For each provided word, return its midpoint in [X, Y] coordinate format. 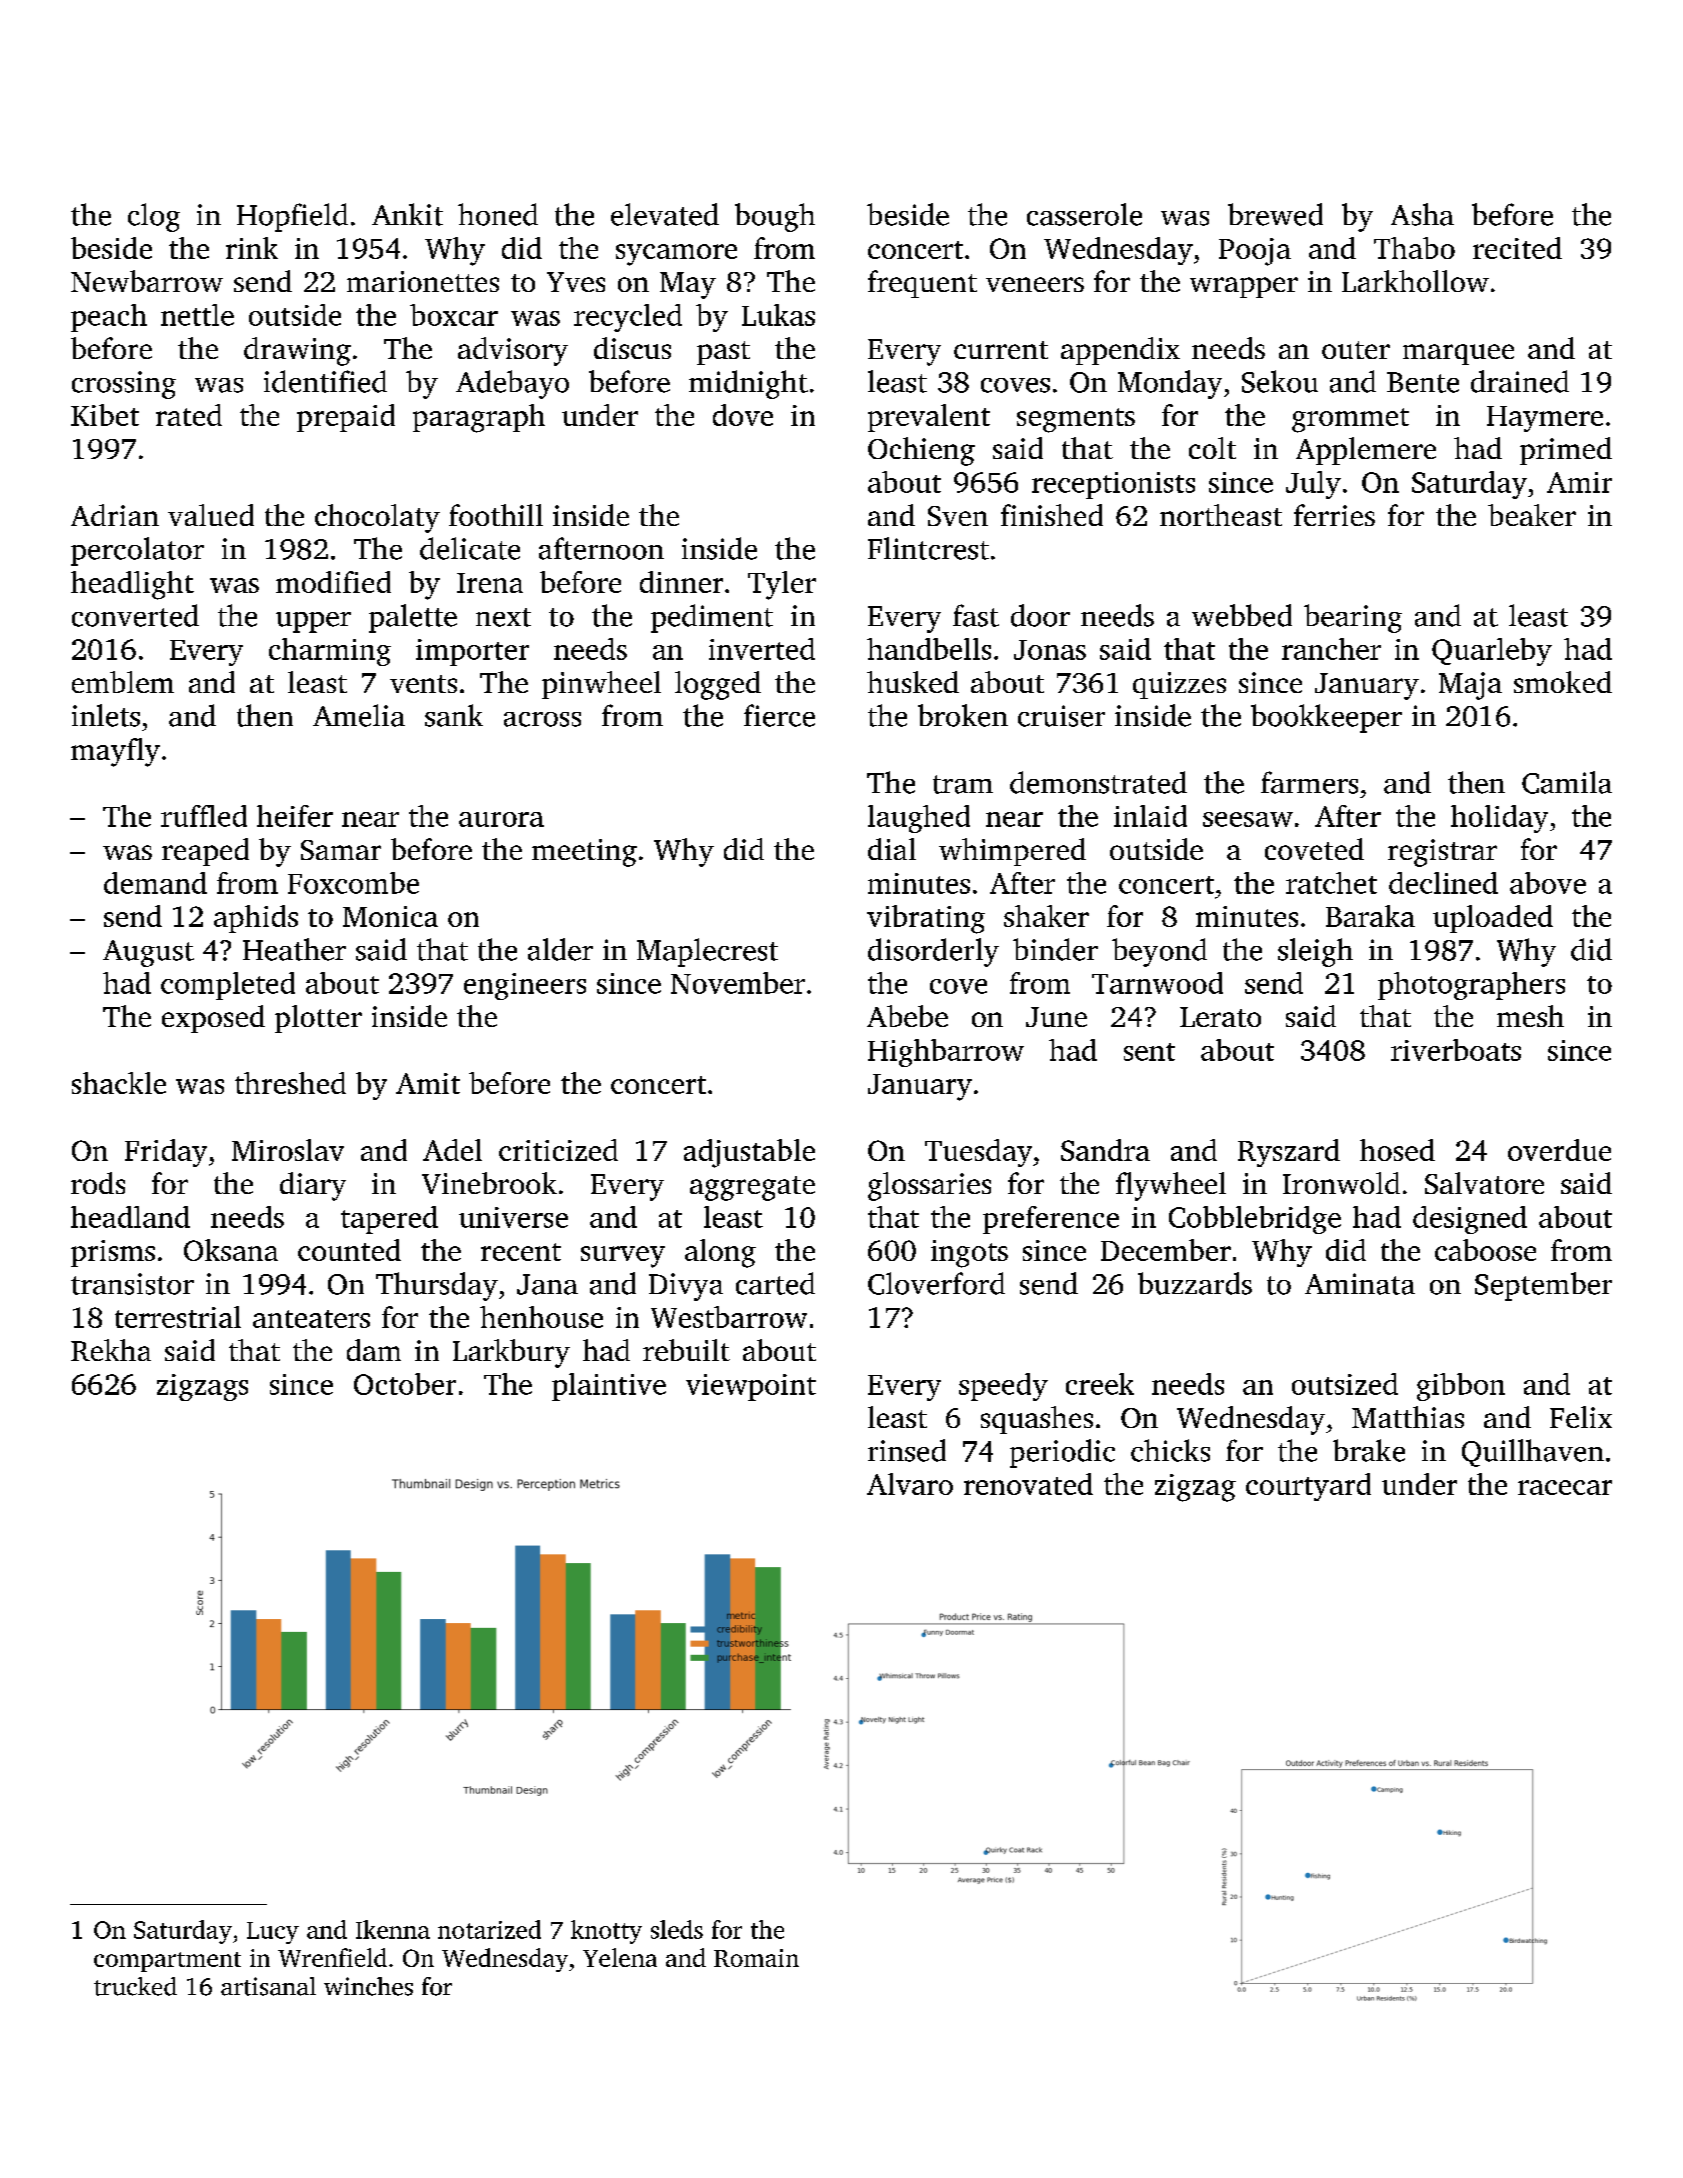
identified [325, 381]
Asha [1422, 214]
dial [892, 849]
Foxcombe [353, 883]
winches [368, 1986]
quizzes [1179, 685]
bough [775, 217]
